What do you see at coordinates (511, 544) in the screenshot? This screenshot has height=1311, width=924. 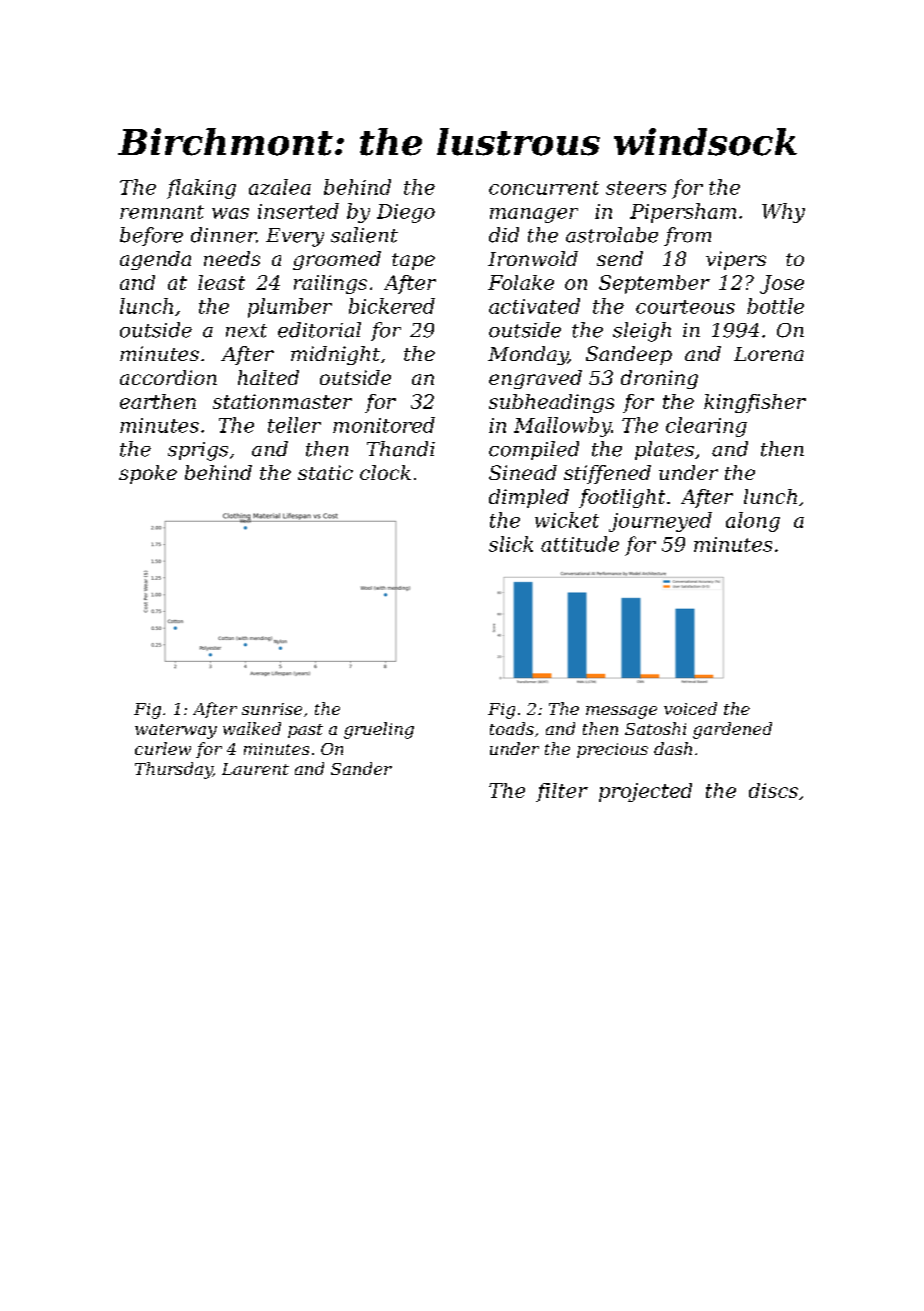 I see `slick` at bounding box center [511, 544].
